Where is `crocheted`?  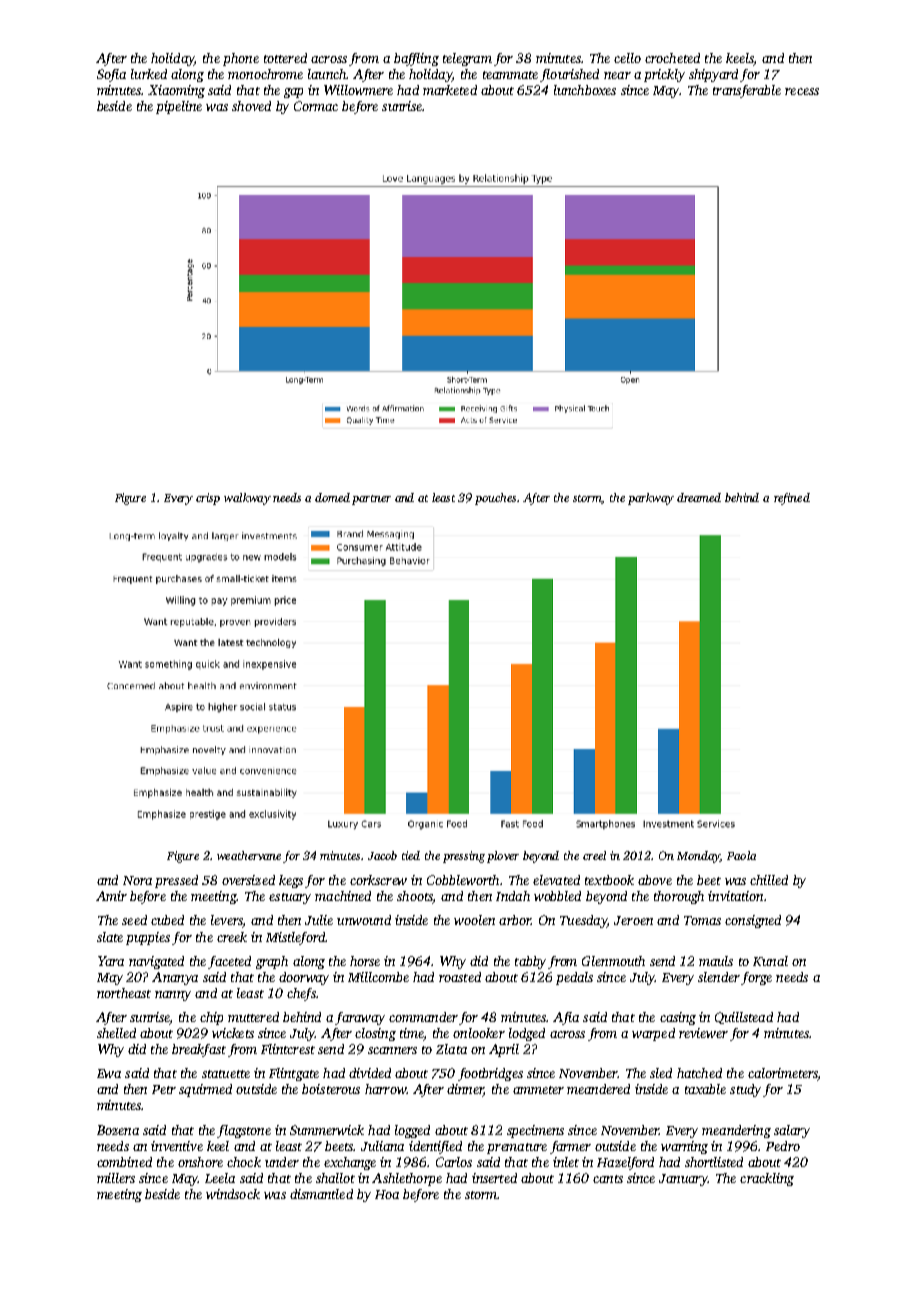
crocheted is located at coordinates (672, 58).
